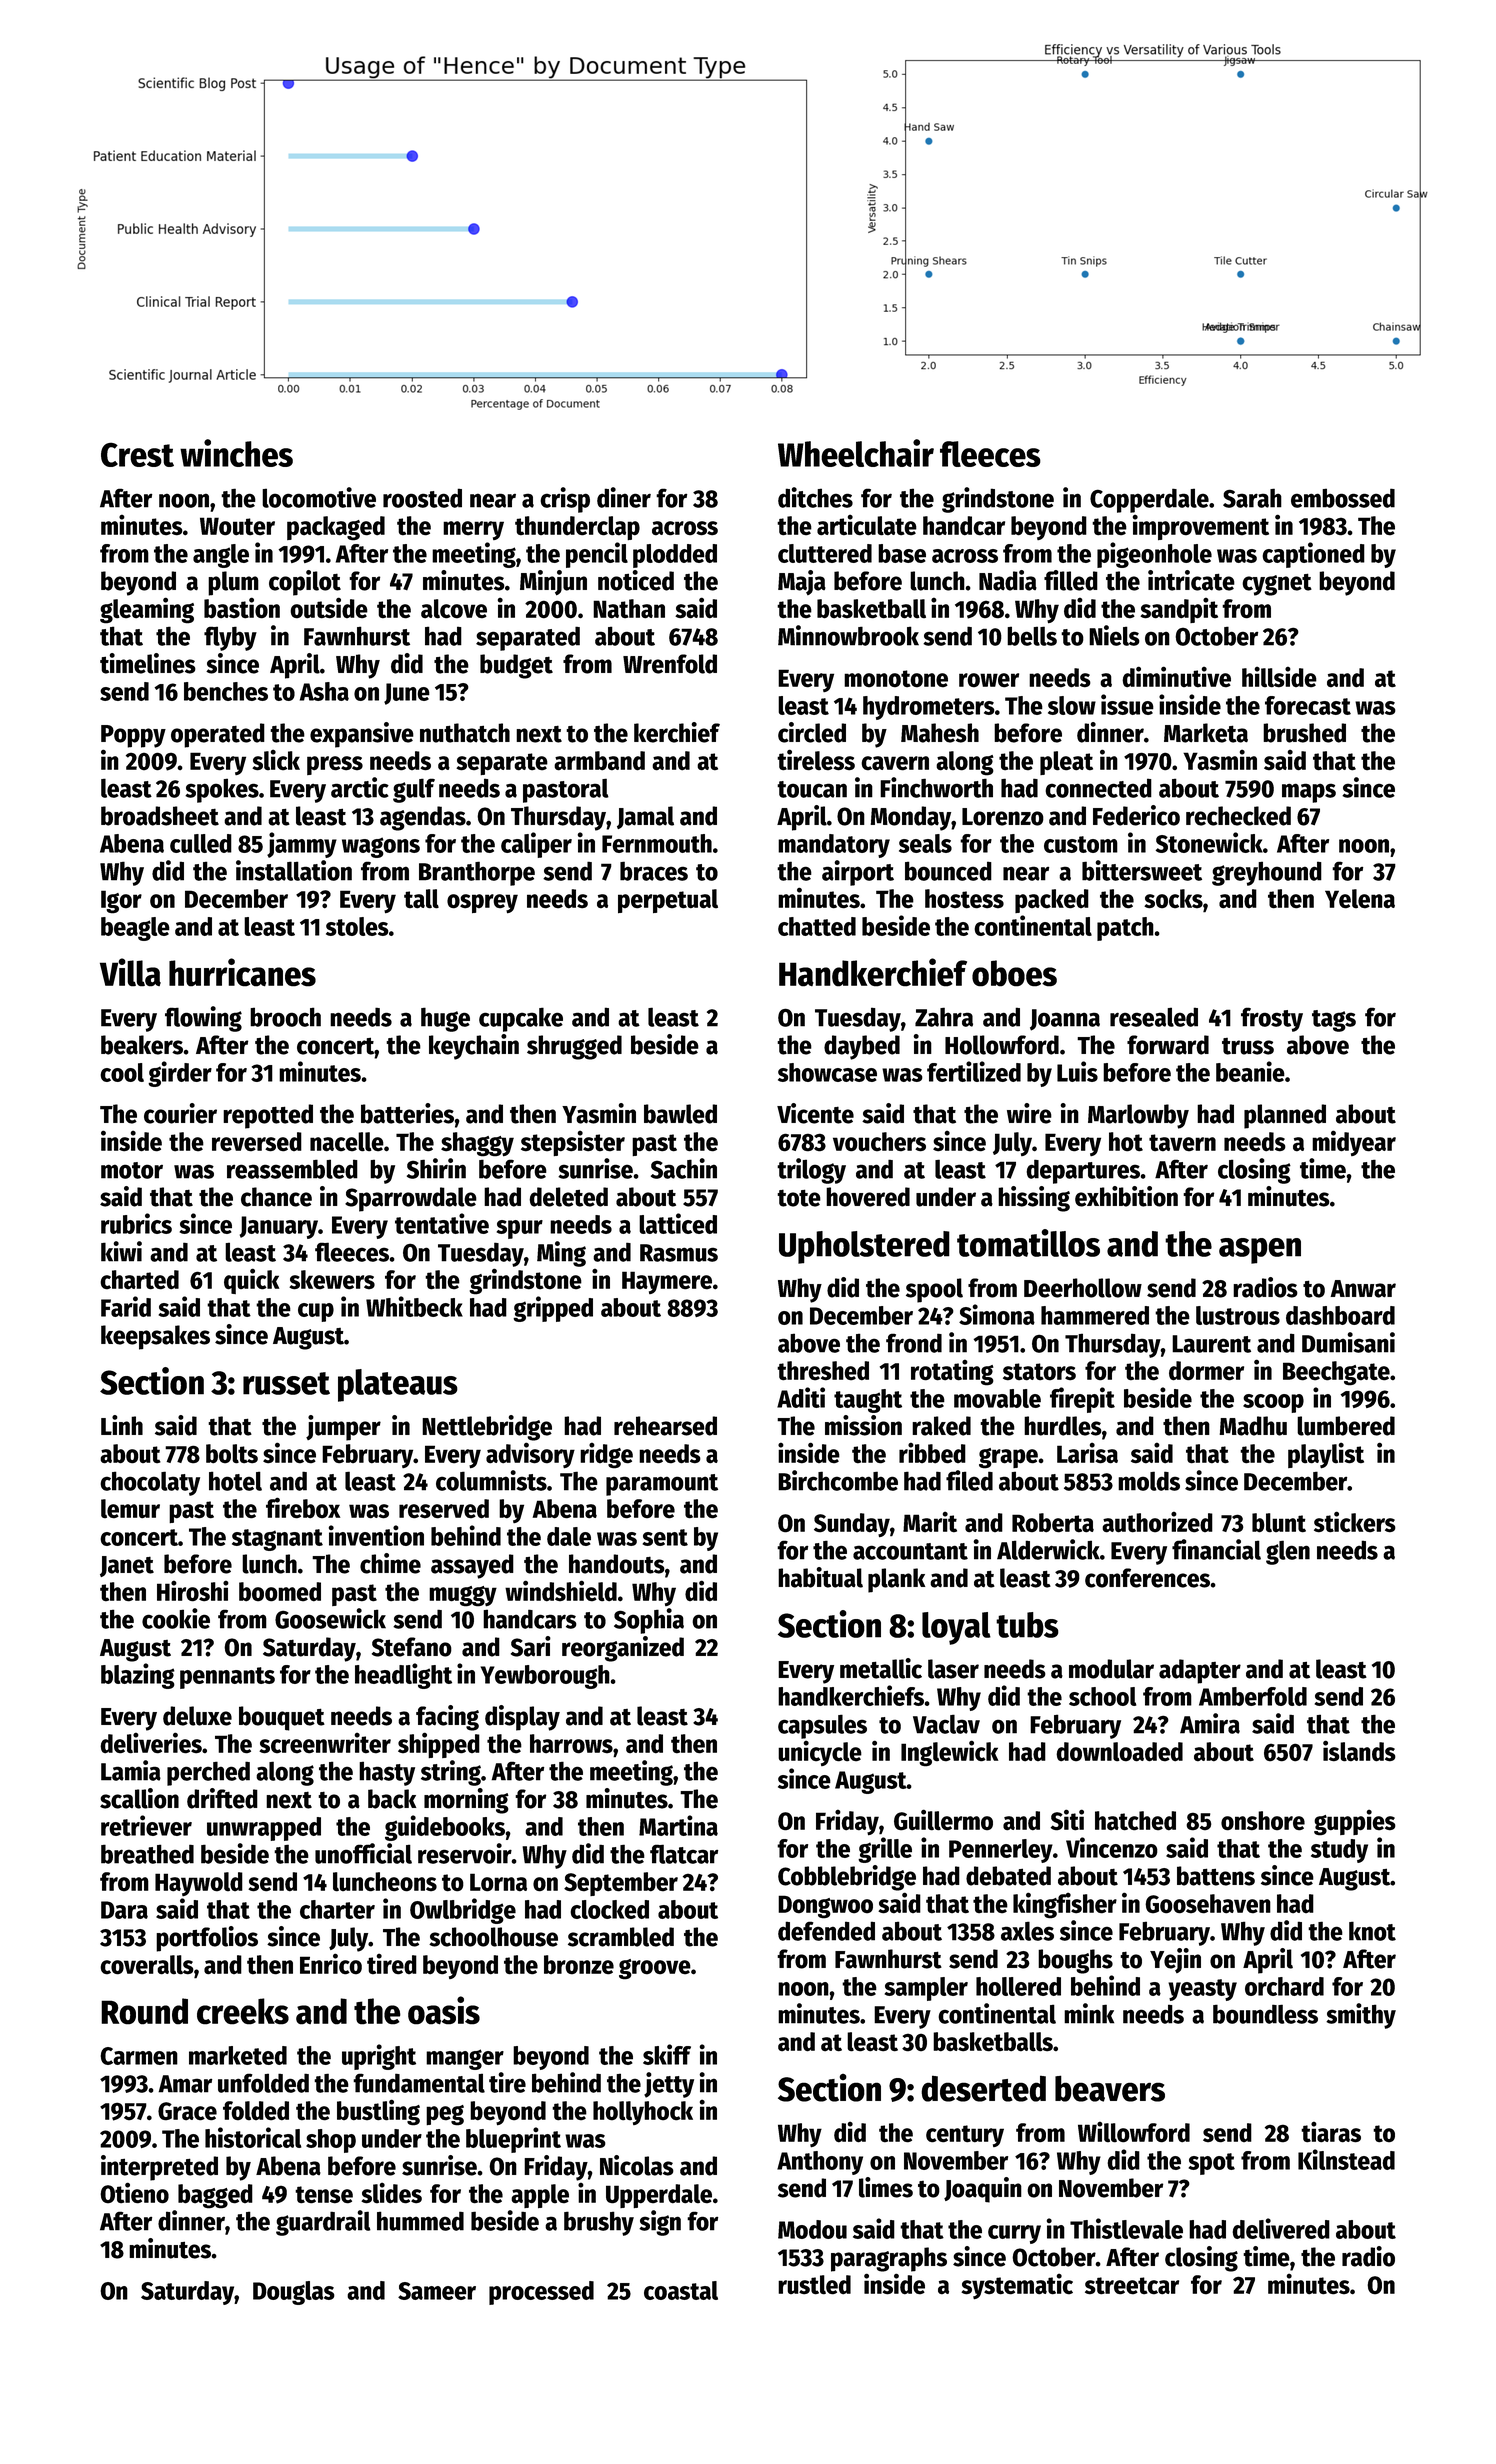  Describe the element at coordinates (1343, 498) in the image. I see `embossed` at that location.
